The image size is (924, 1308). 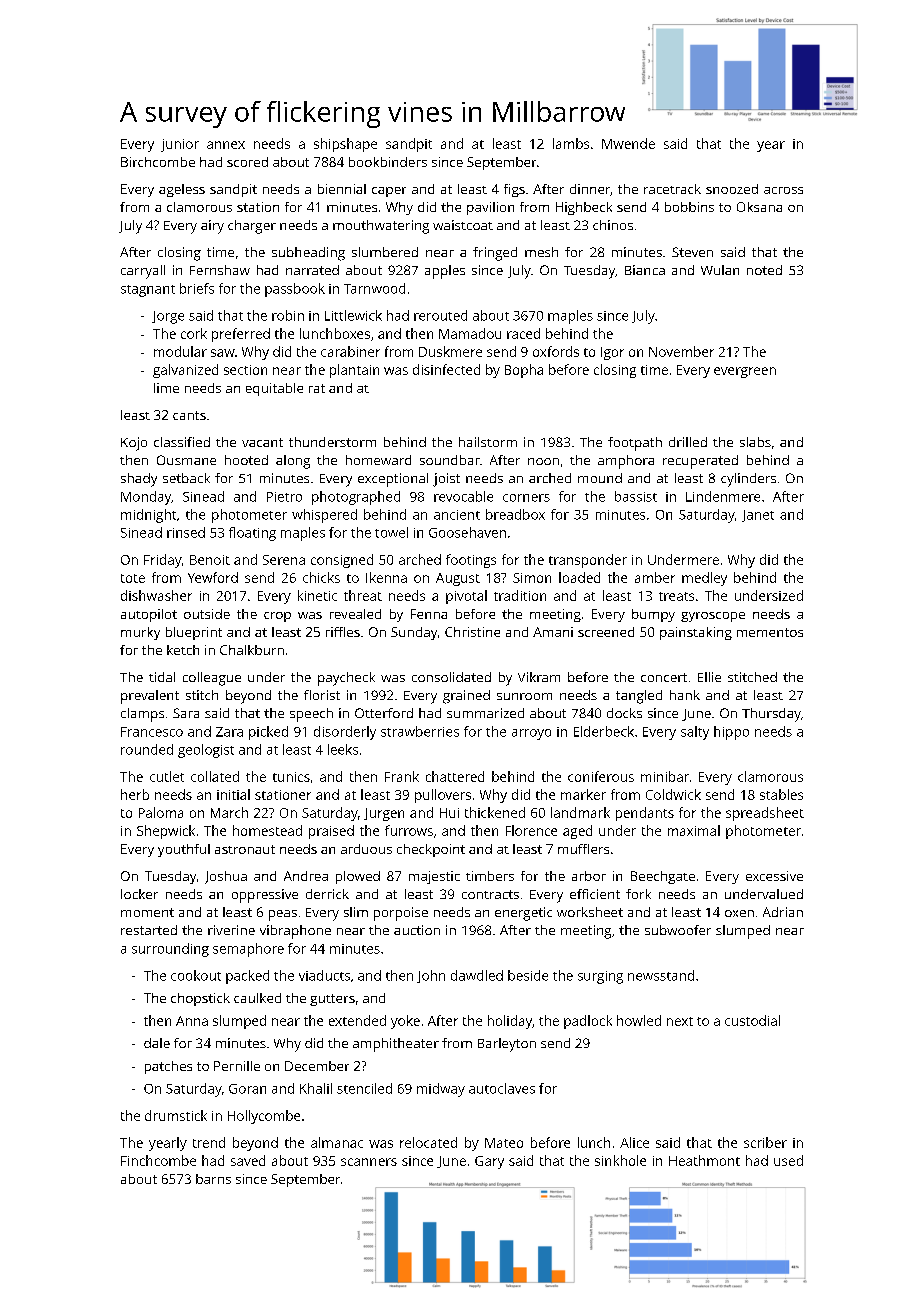 I want to click on collated, so click(x=215, y=776).
